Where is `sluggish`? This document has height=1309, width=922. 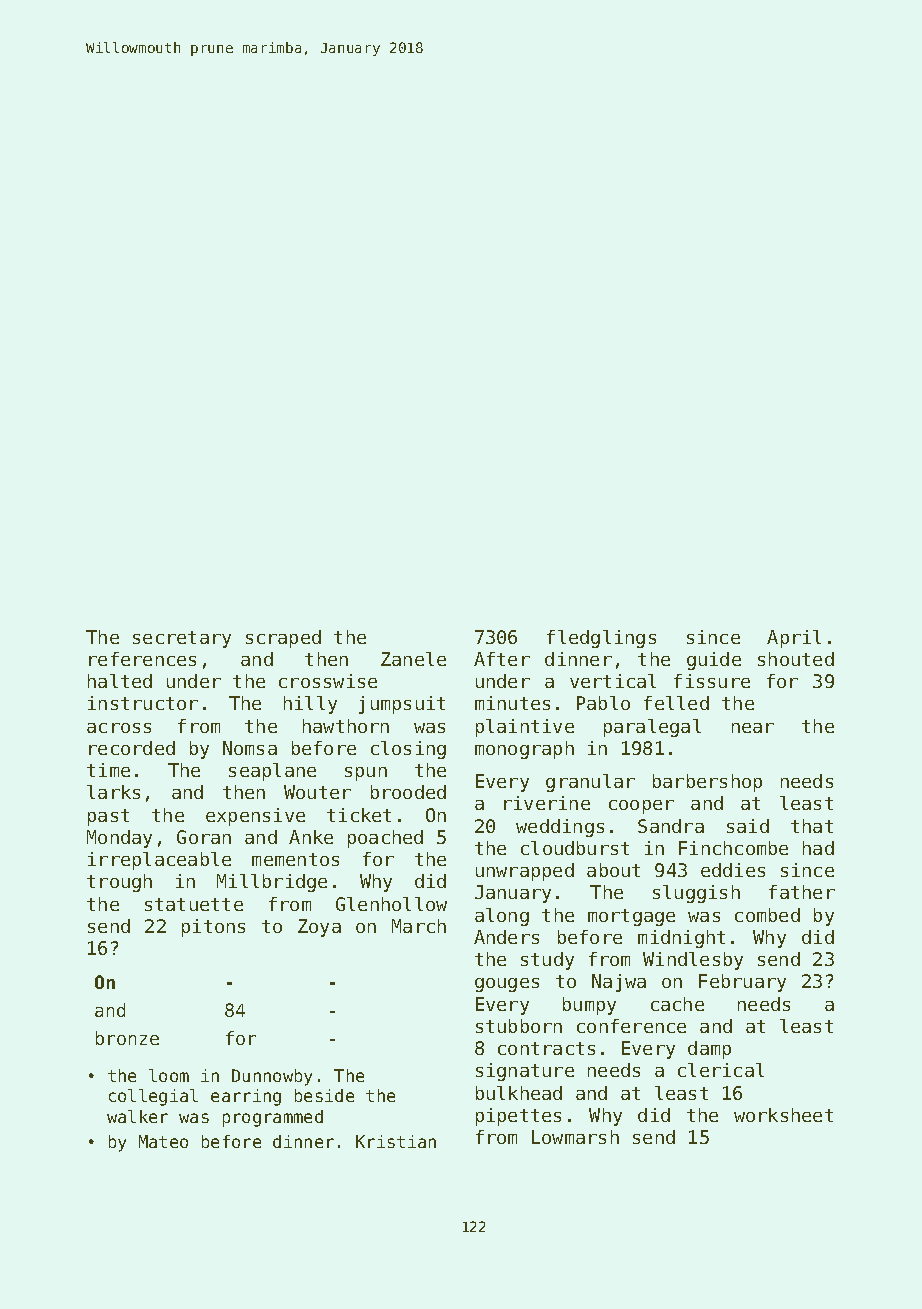 sluggish is located at coordinates (696, 894).
